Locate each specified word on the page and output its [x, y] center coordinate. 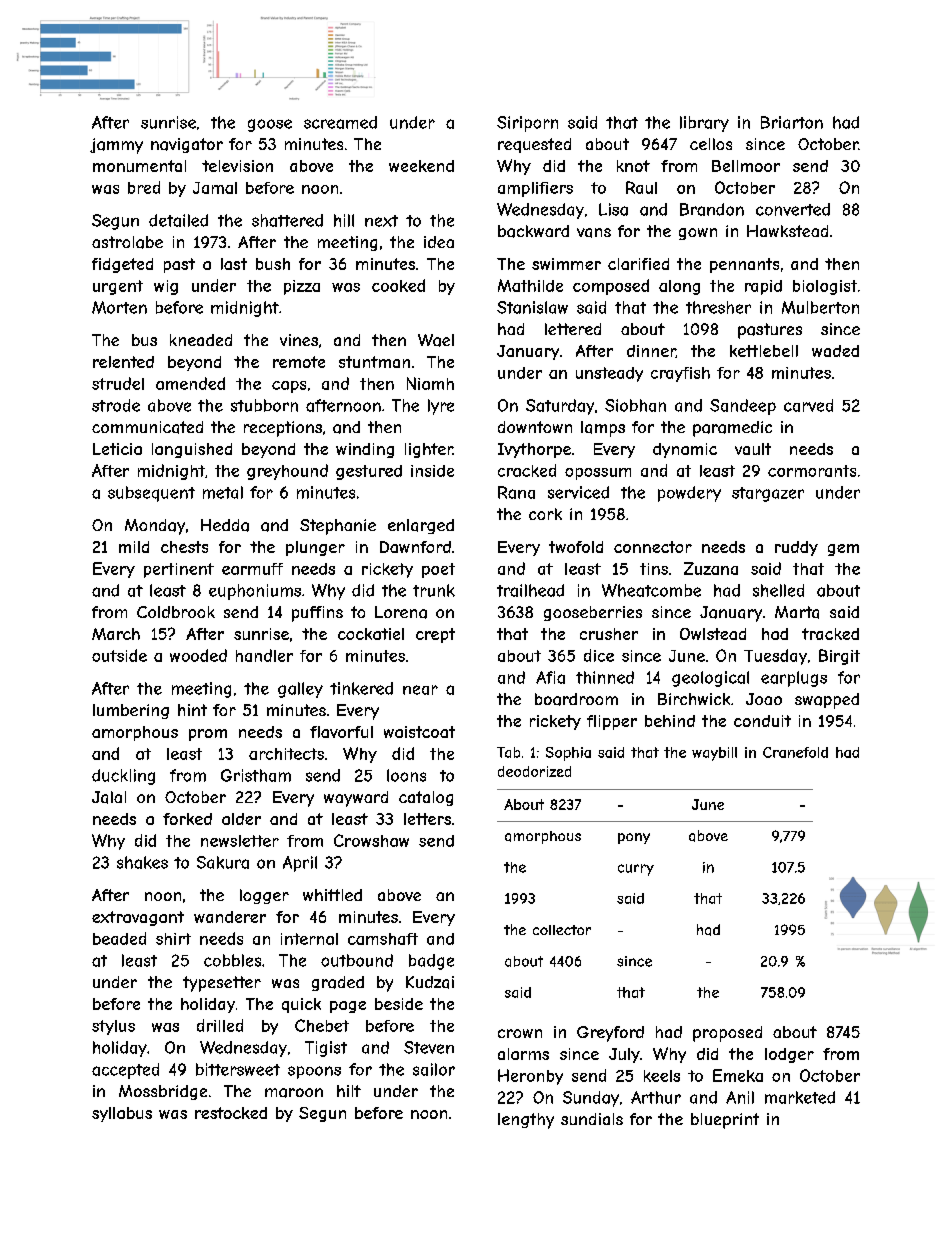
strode [116, 405]
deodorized [534, 771]
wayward [356, 799]
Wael [436, 340]
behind [670, 721]
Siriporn [527, 124]
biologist [825, 287]
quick [301, 1005]
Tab [508, 752]
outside [119, 655]
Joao [764, 699]
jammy [116, 146]
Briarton [792, 122]
